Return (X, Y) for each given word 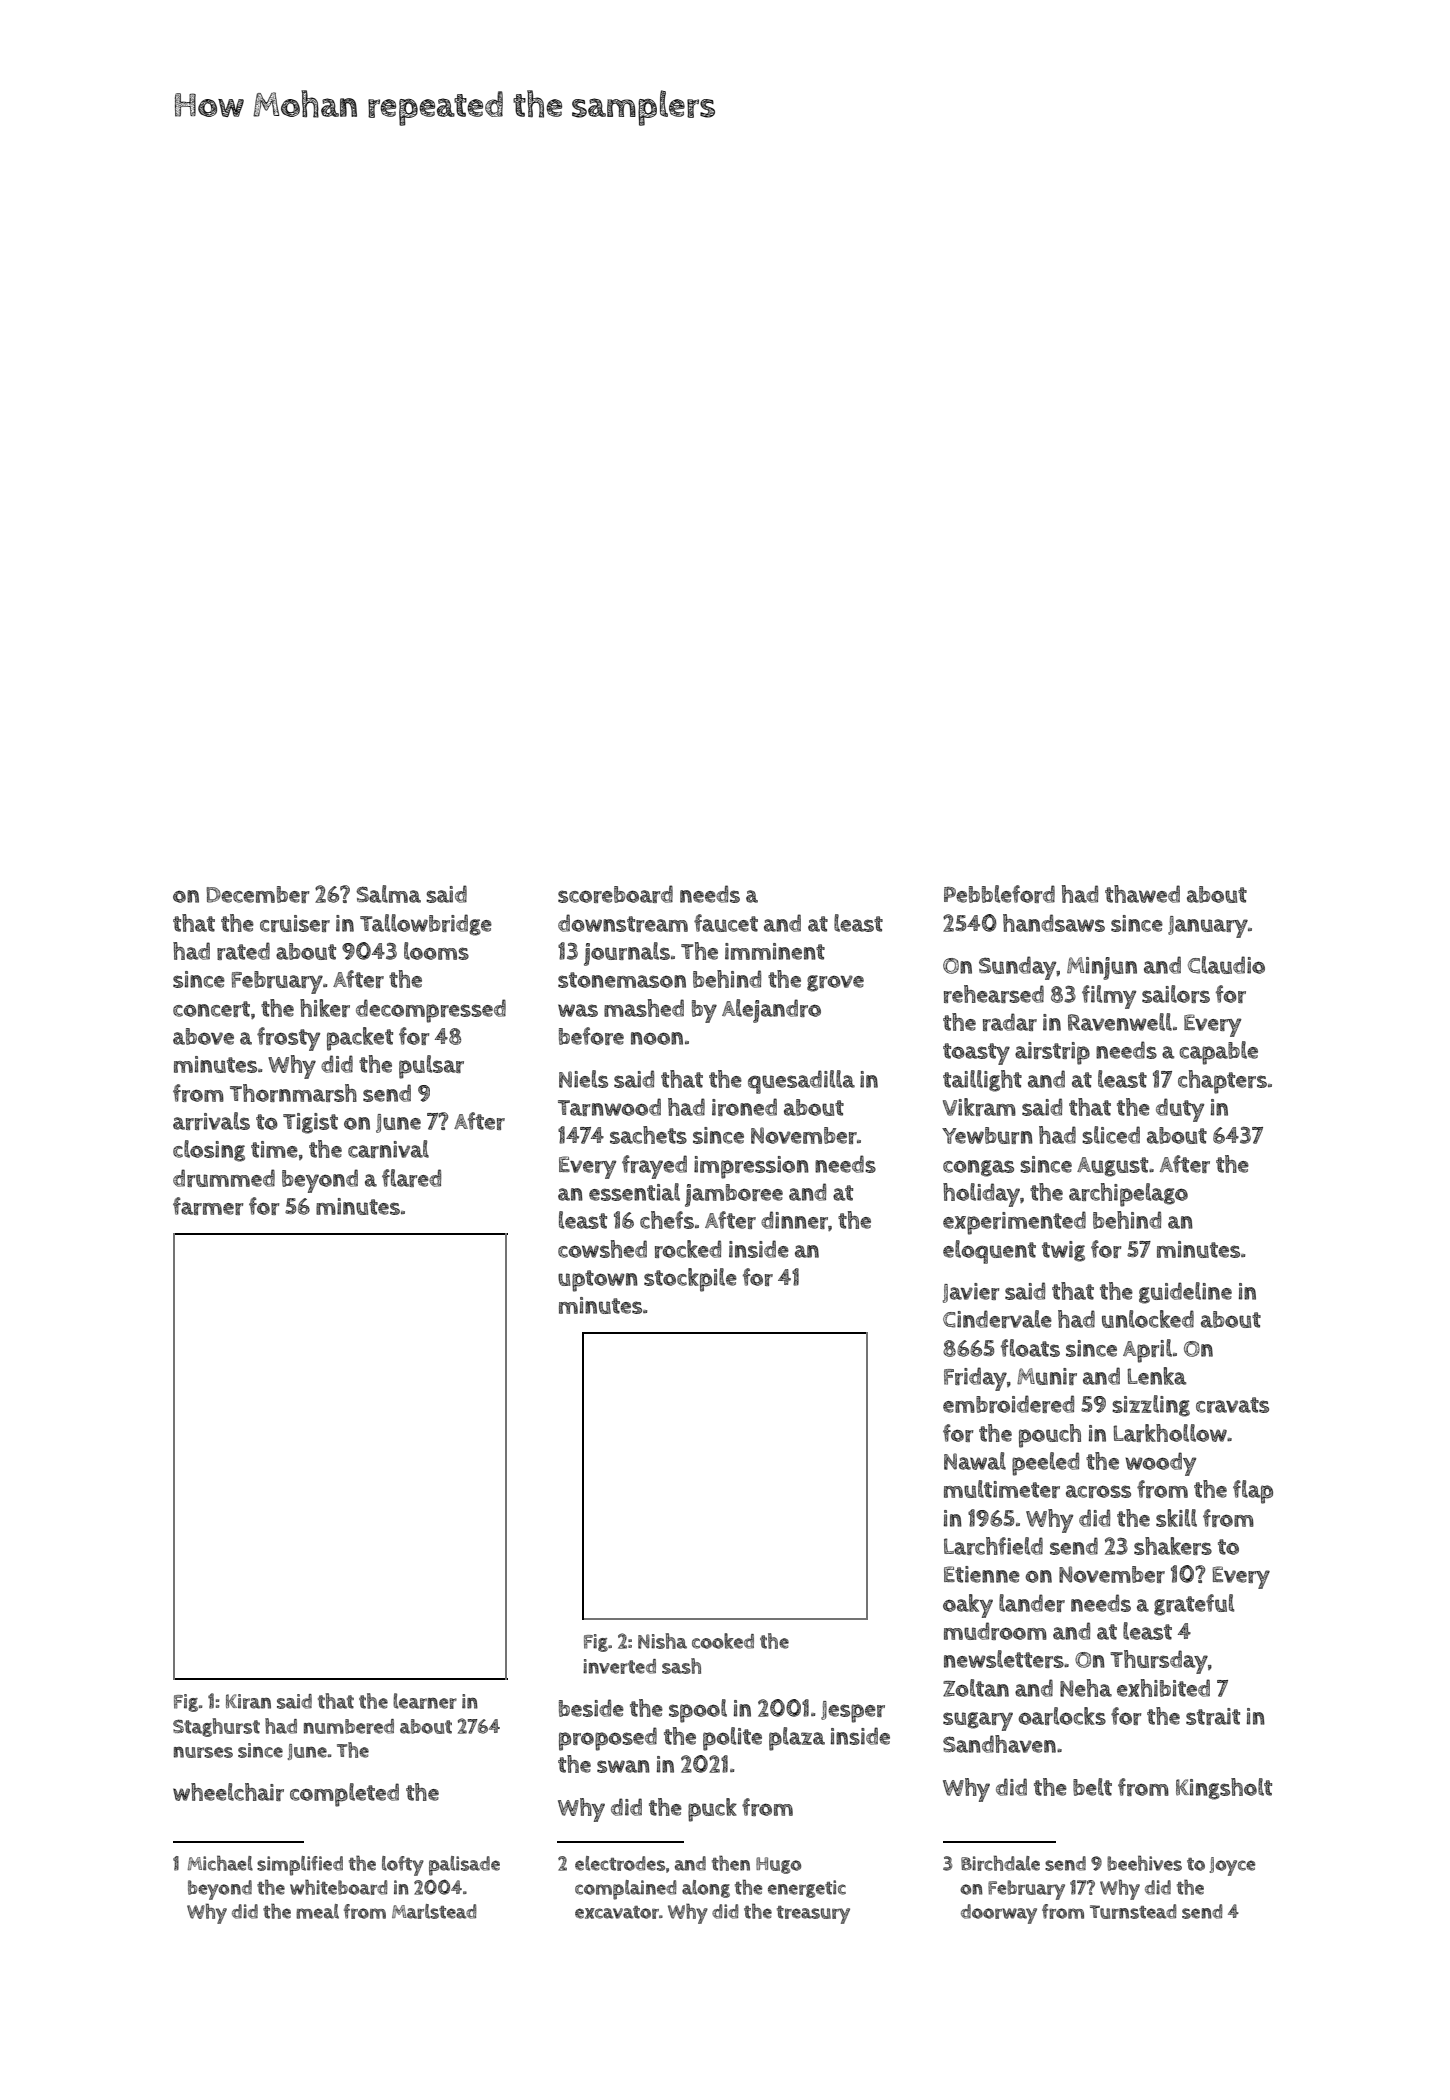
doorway (999, 1914)
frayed (654, 1167)
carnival (388, 1149)
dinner (794, 1220)
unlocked (1148, 1319)
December (258, 894)
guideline (1185, 1293)
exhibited (1163, 1688)
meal (317, 1911)
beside (591, 1708)
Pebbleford (999, 894)
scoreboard (615, 894)
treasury (813, 1915)
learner (425, 1701)
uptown (598, 1281)
